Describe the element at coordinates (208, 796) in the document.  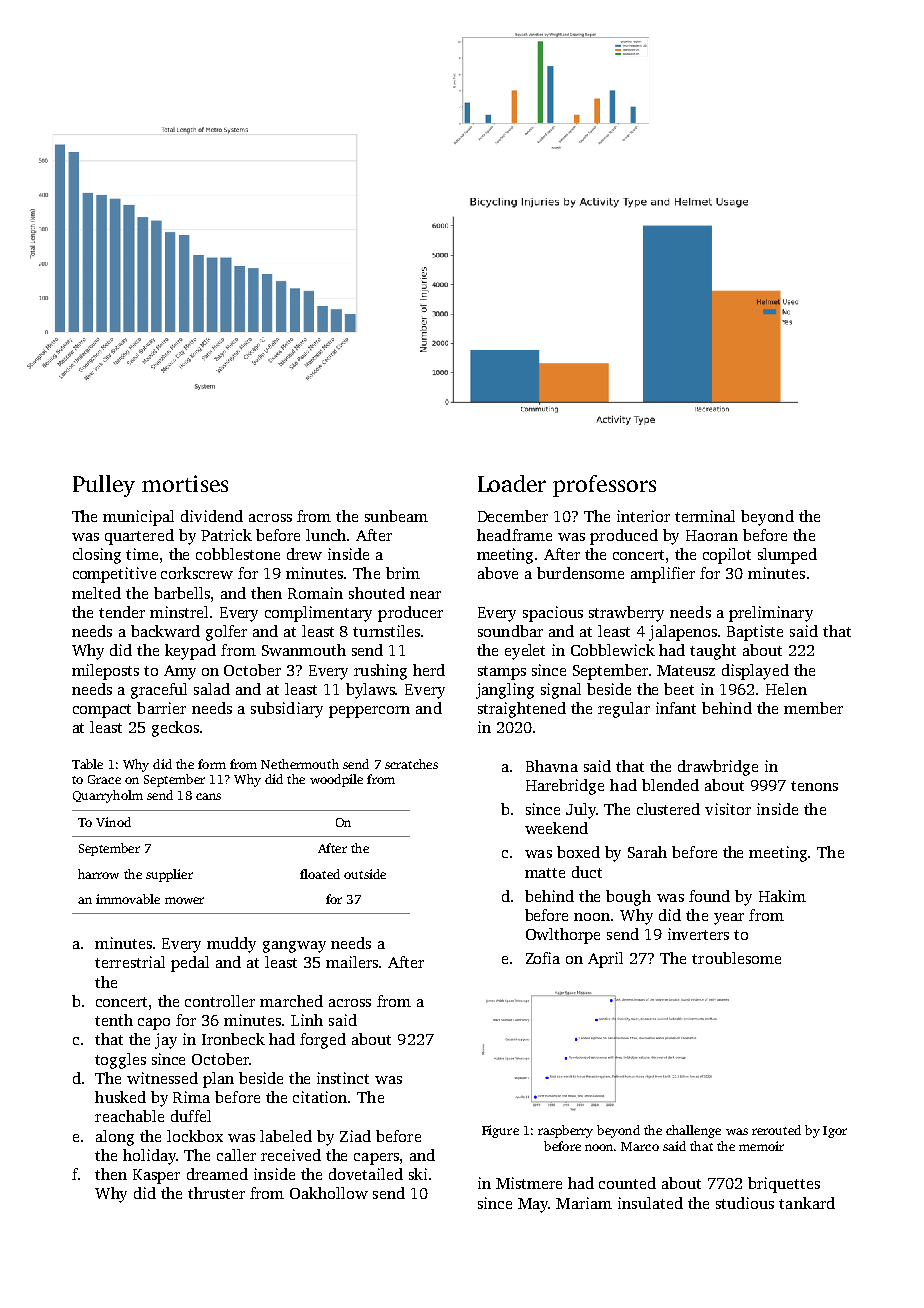
I see `cans` at that location.
